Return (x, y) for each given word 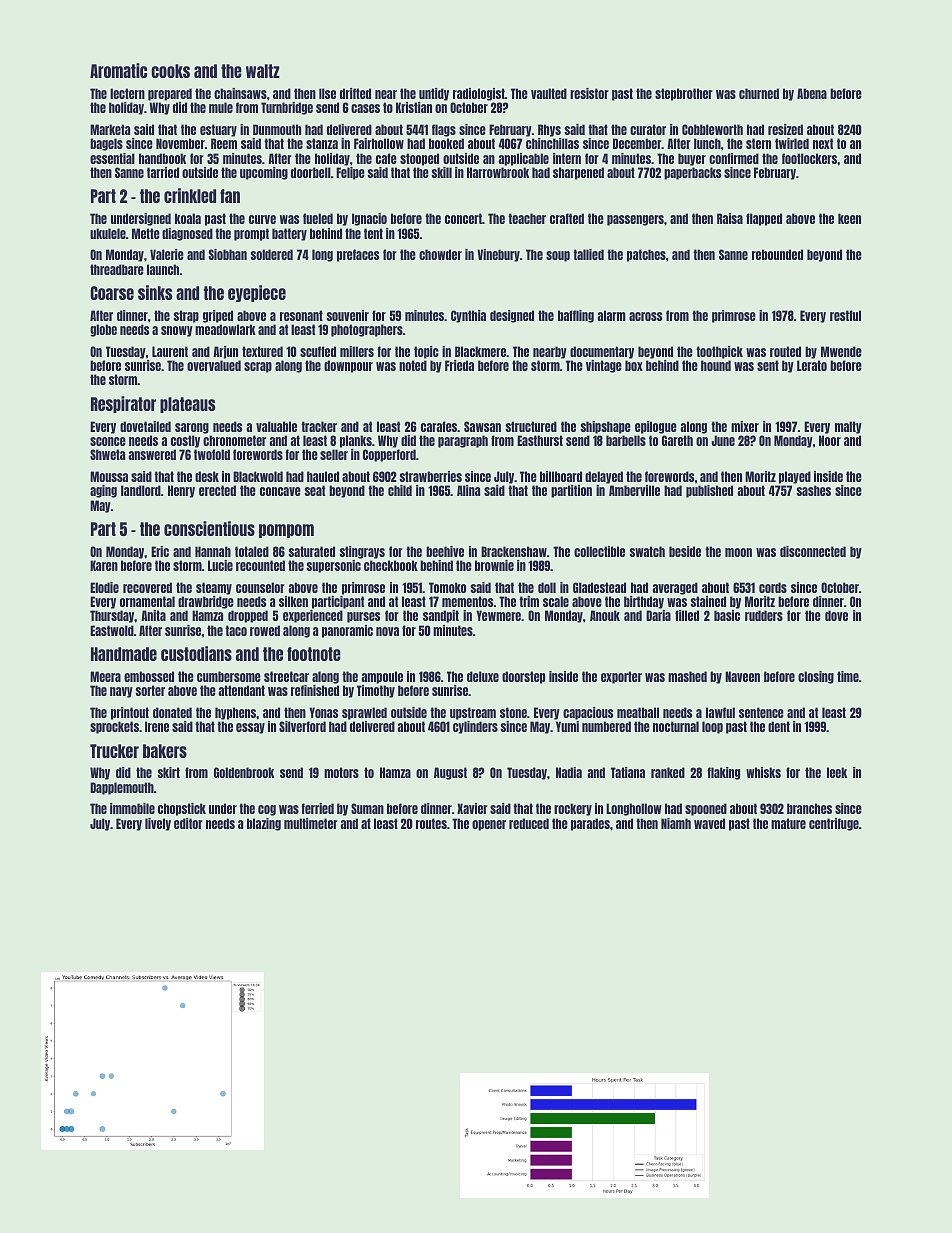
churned (759, 93)
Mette (146, 233)
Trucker (114, 751)
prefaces (358, 255)
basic (727, 615)
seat (315, 490)
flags (444, 130)
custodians (196, 653)
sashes (814, 490)
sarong (192, 428)
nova (387, 631)
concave (280, 491)
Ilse (327, 93)
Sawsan (482, 426)
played (795, 477)
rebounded (777, 254)
